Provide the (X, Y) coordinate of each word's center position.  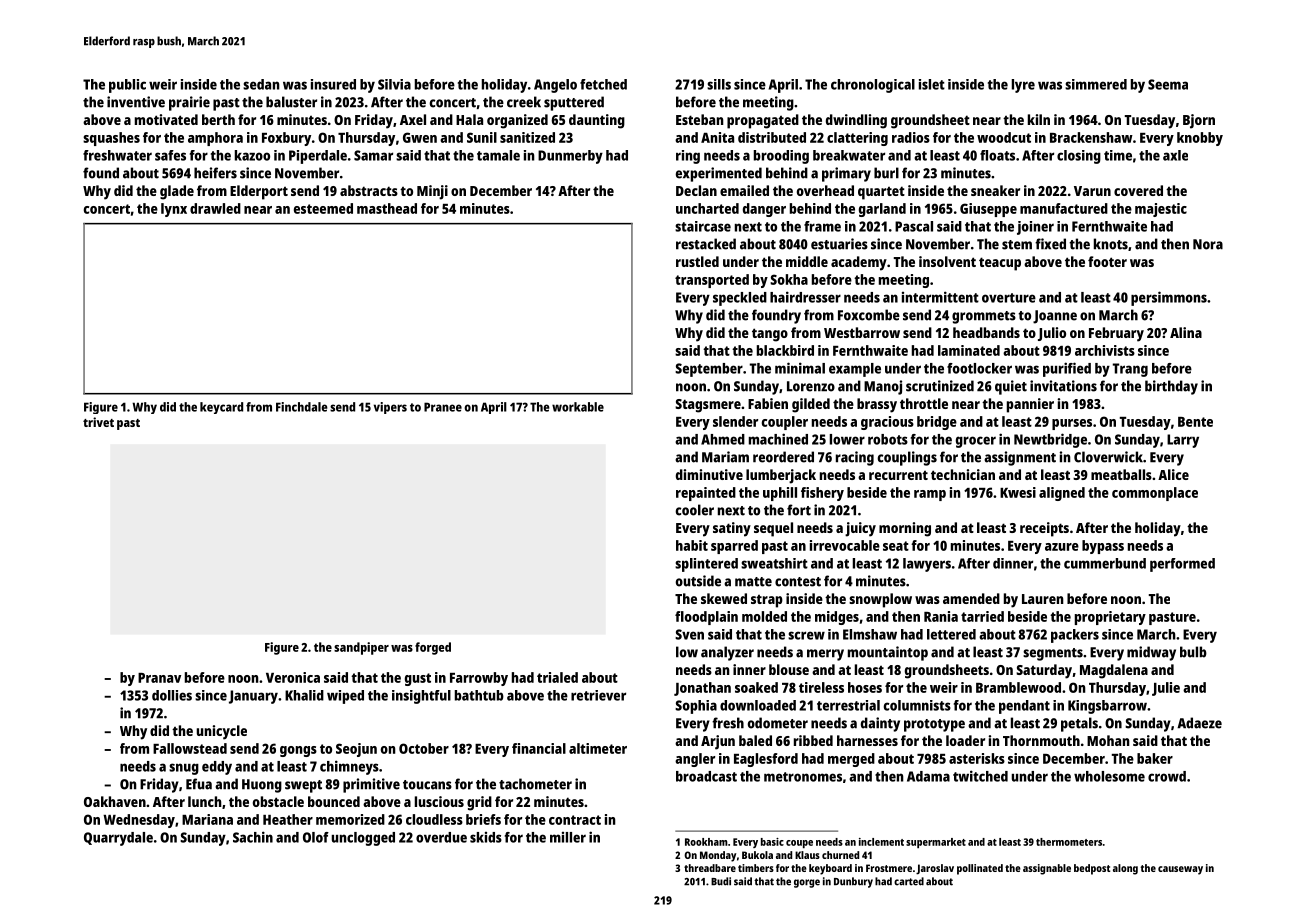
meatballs (1121, 474)
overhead (825, 190)
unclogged (363, 839)
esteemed (323, 208)
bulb (1193, 652)
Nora (1208, 244)
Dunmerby (570, 157)
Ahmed (723, 439)
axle (1175, 155)
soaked (756, 687)
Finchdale (302, 407)
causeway (1180, 870)
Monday (718, 856)
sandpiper (361, 648)
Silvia (394, 84)
